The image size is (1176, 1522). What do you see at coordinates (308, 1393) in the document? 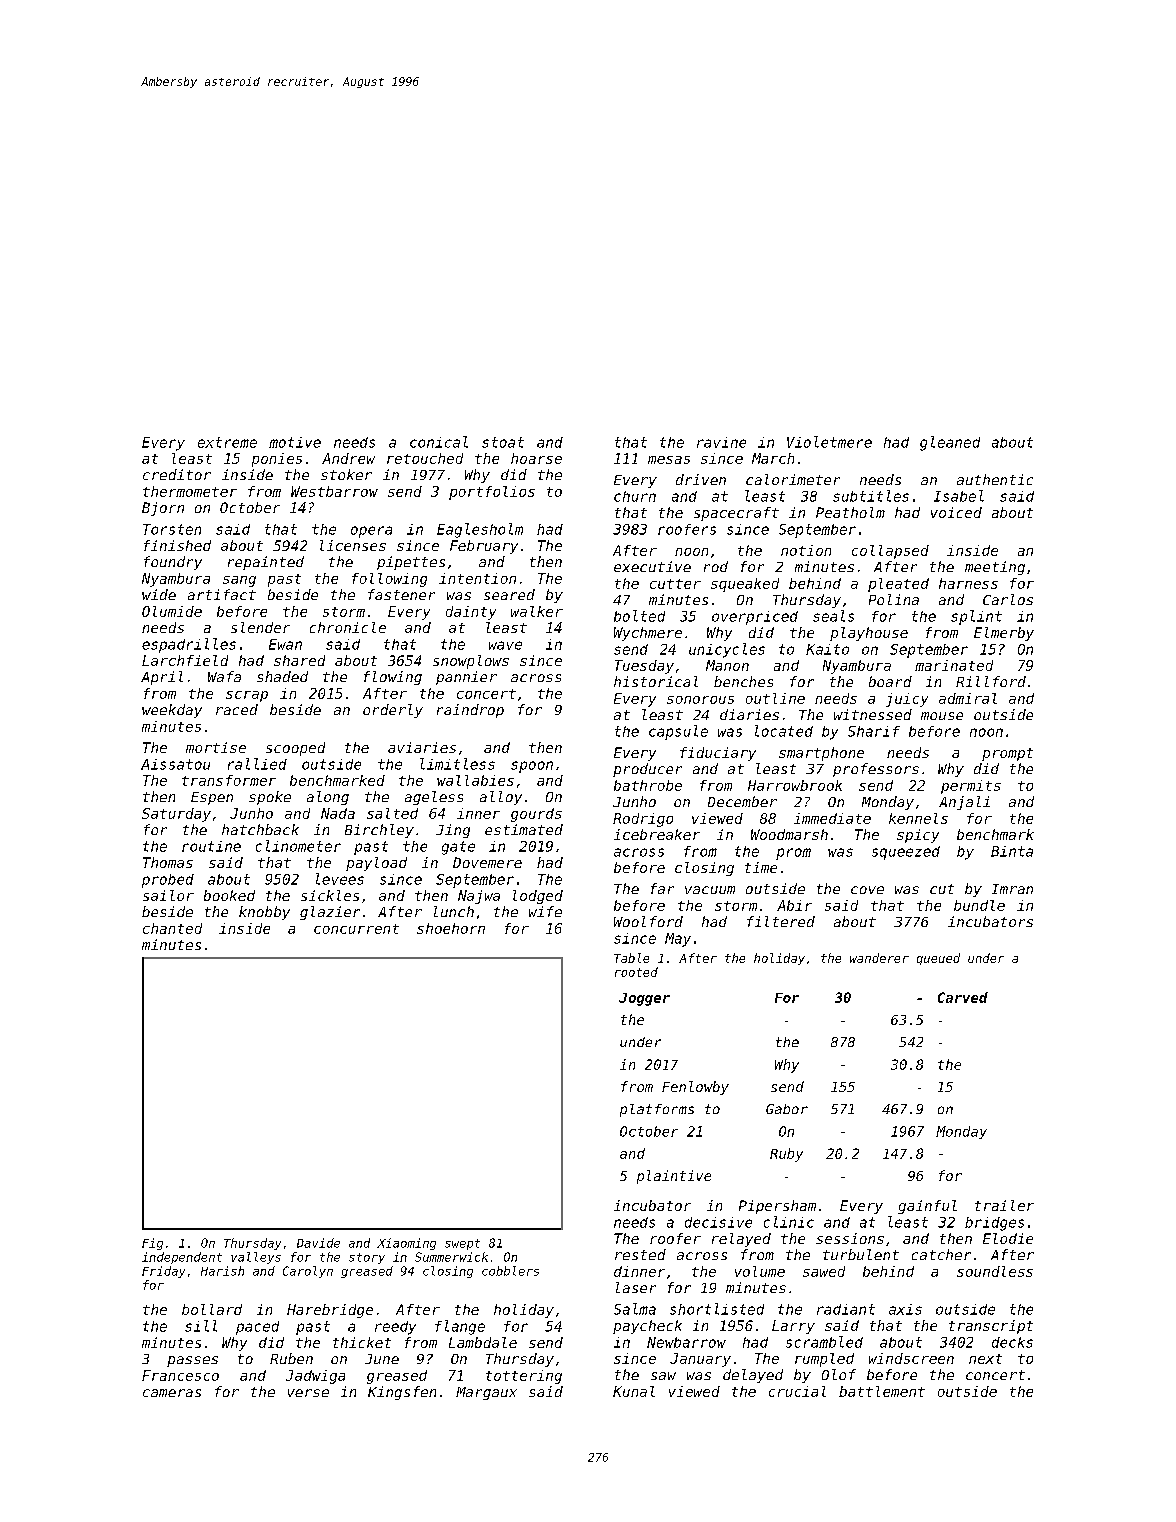
I see `verse` at bounding box center [308, 1393].
